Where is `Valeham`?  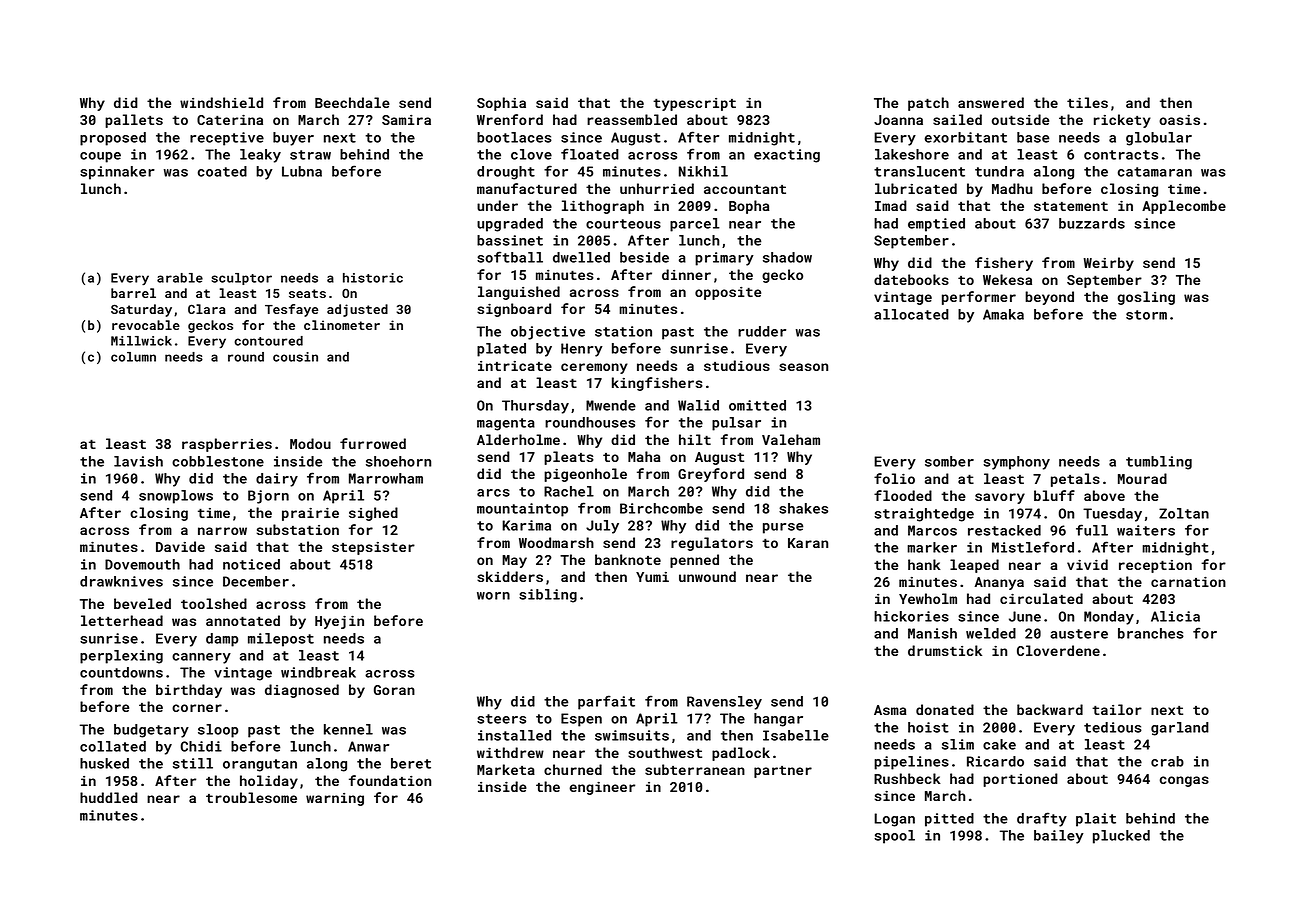 Valeham is located at coordinates (791, 439).
